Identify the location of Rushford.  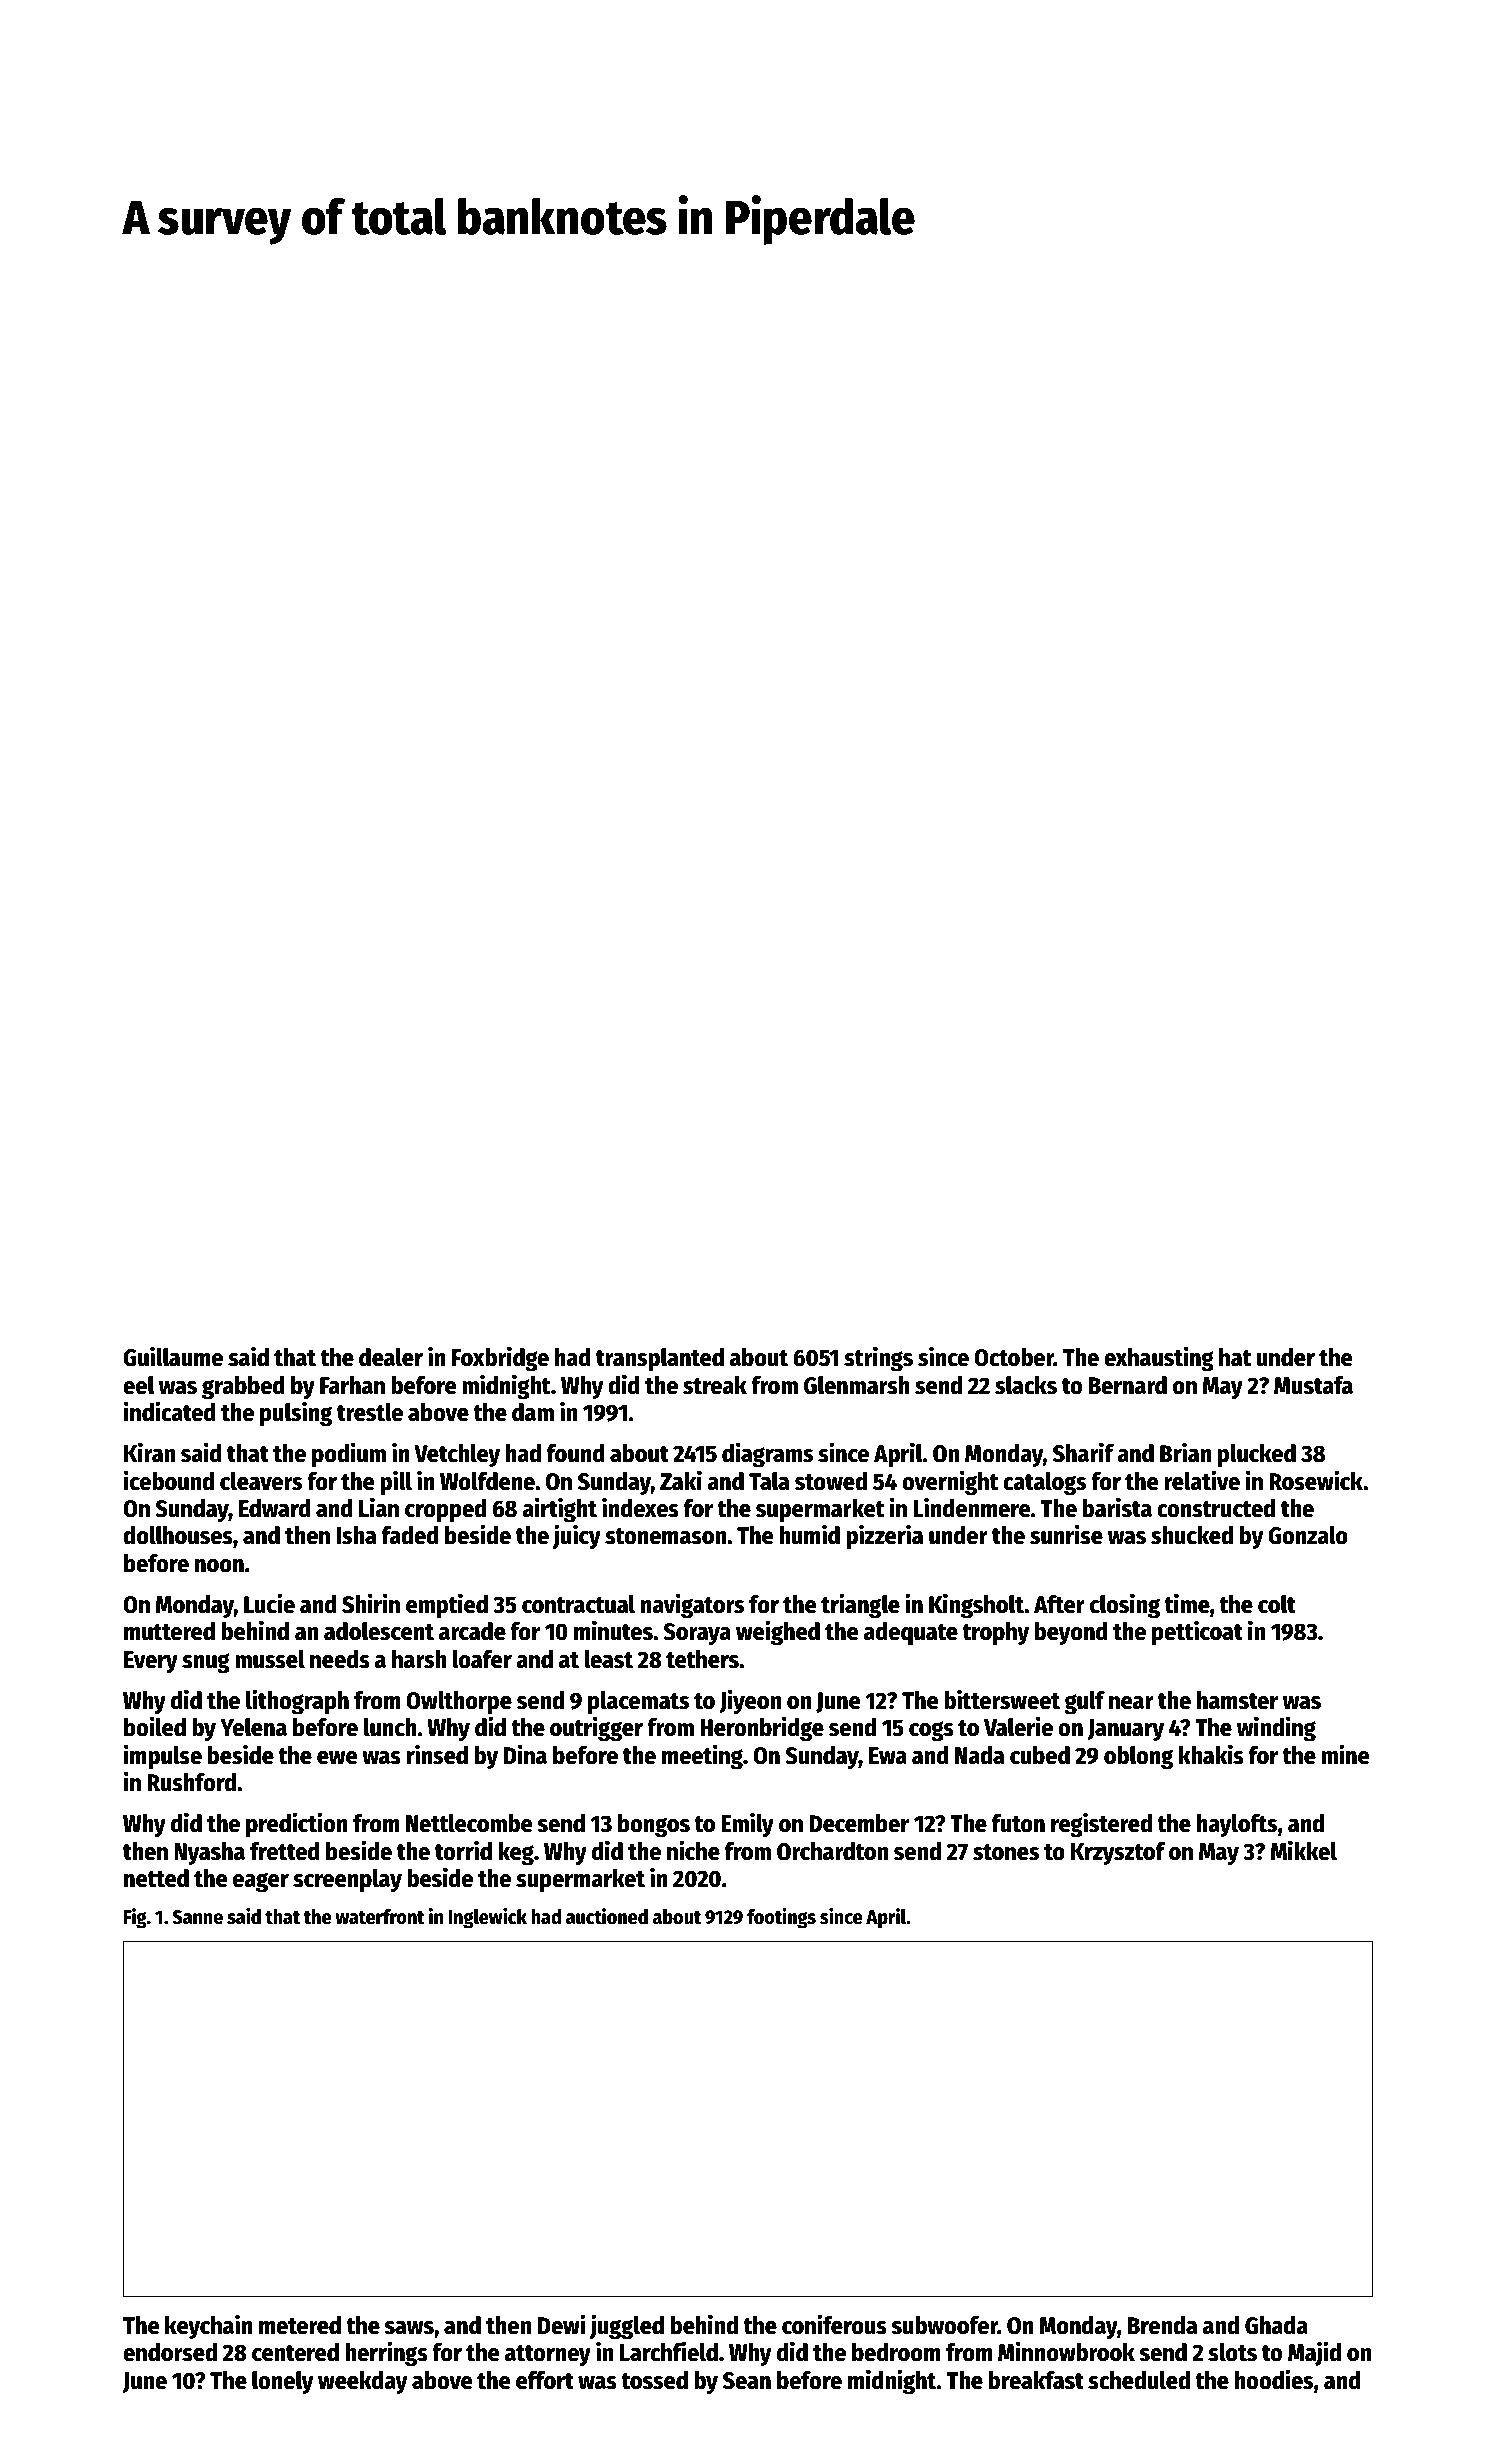
(191, 1782).
